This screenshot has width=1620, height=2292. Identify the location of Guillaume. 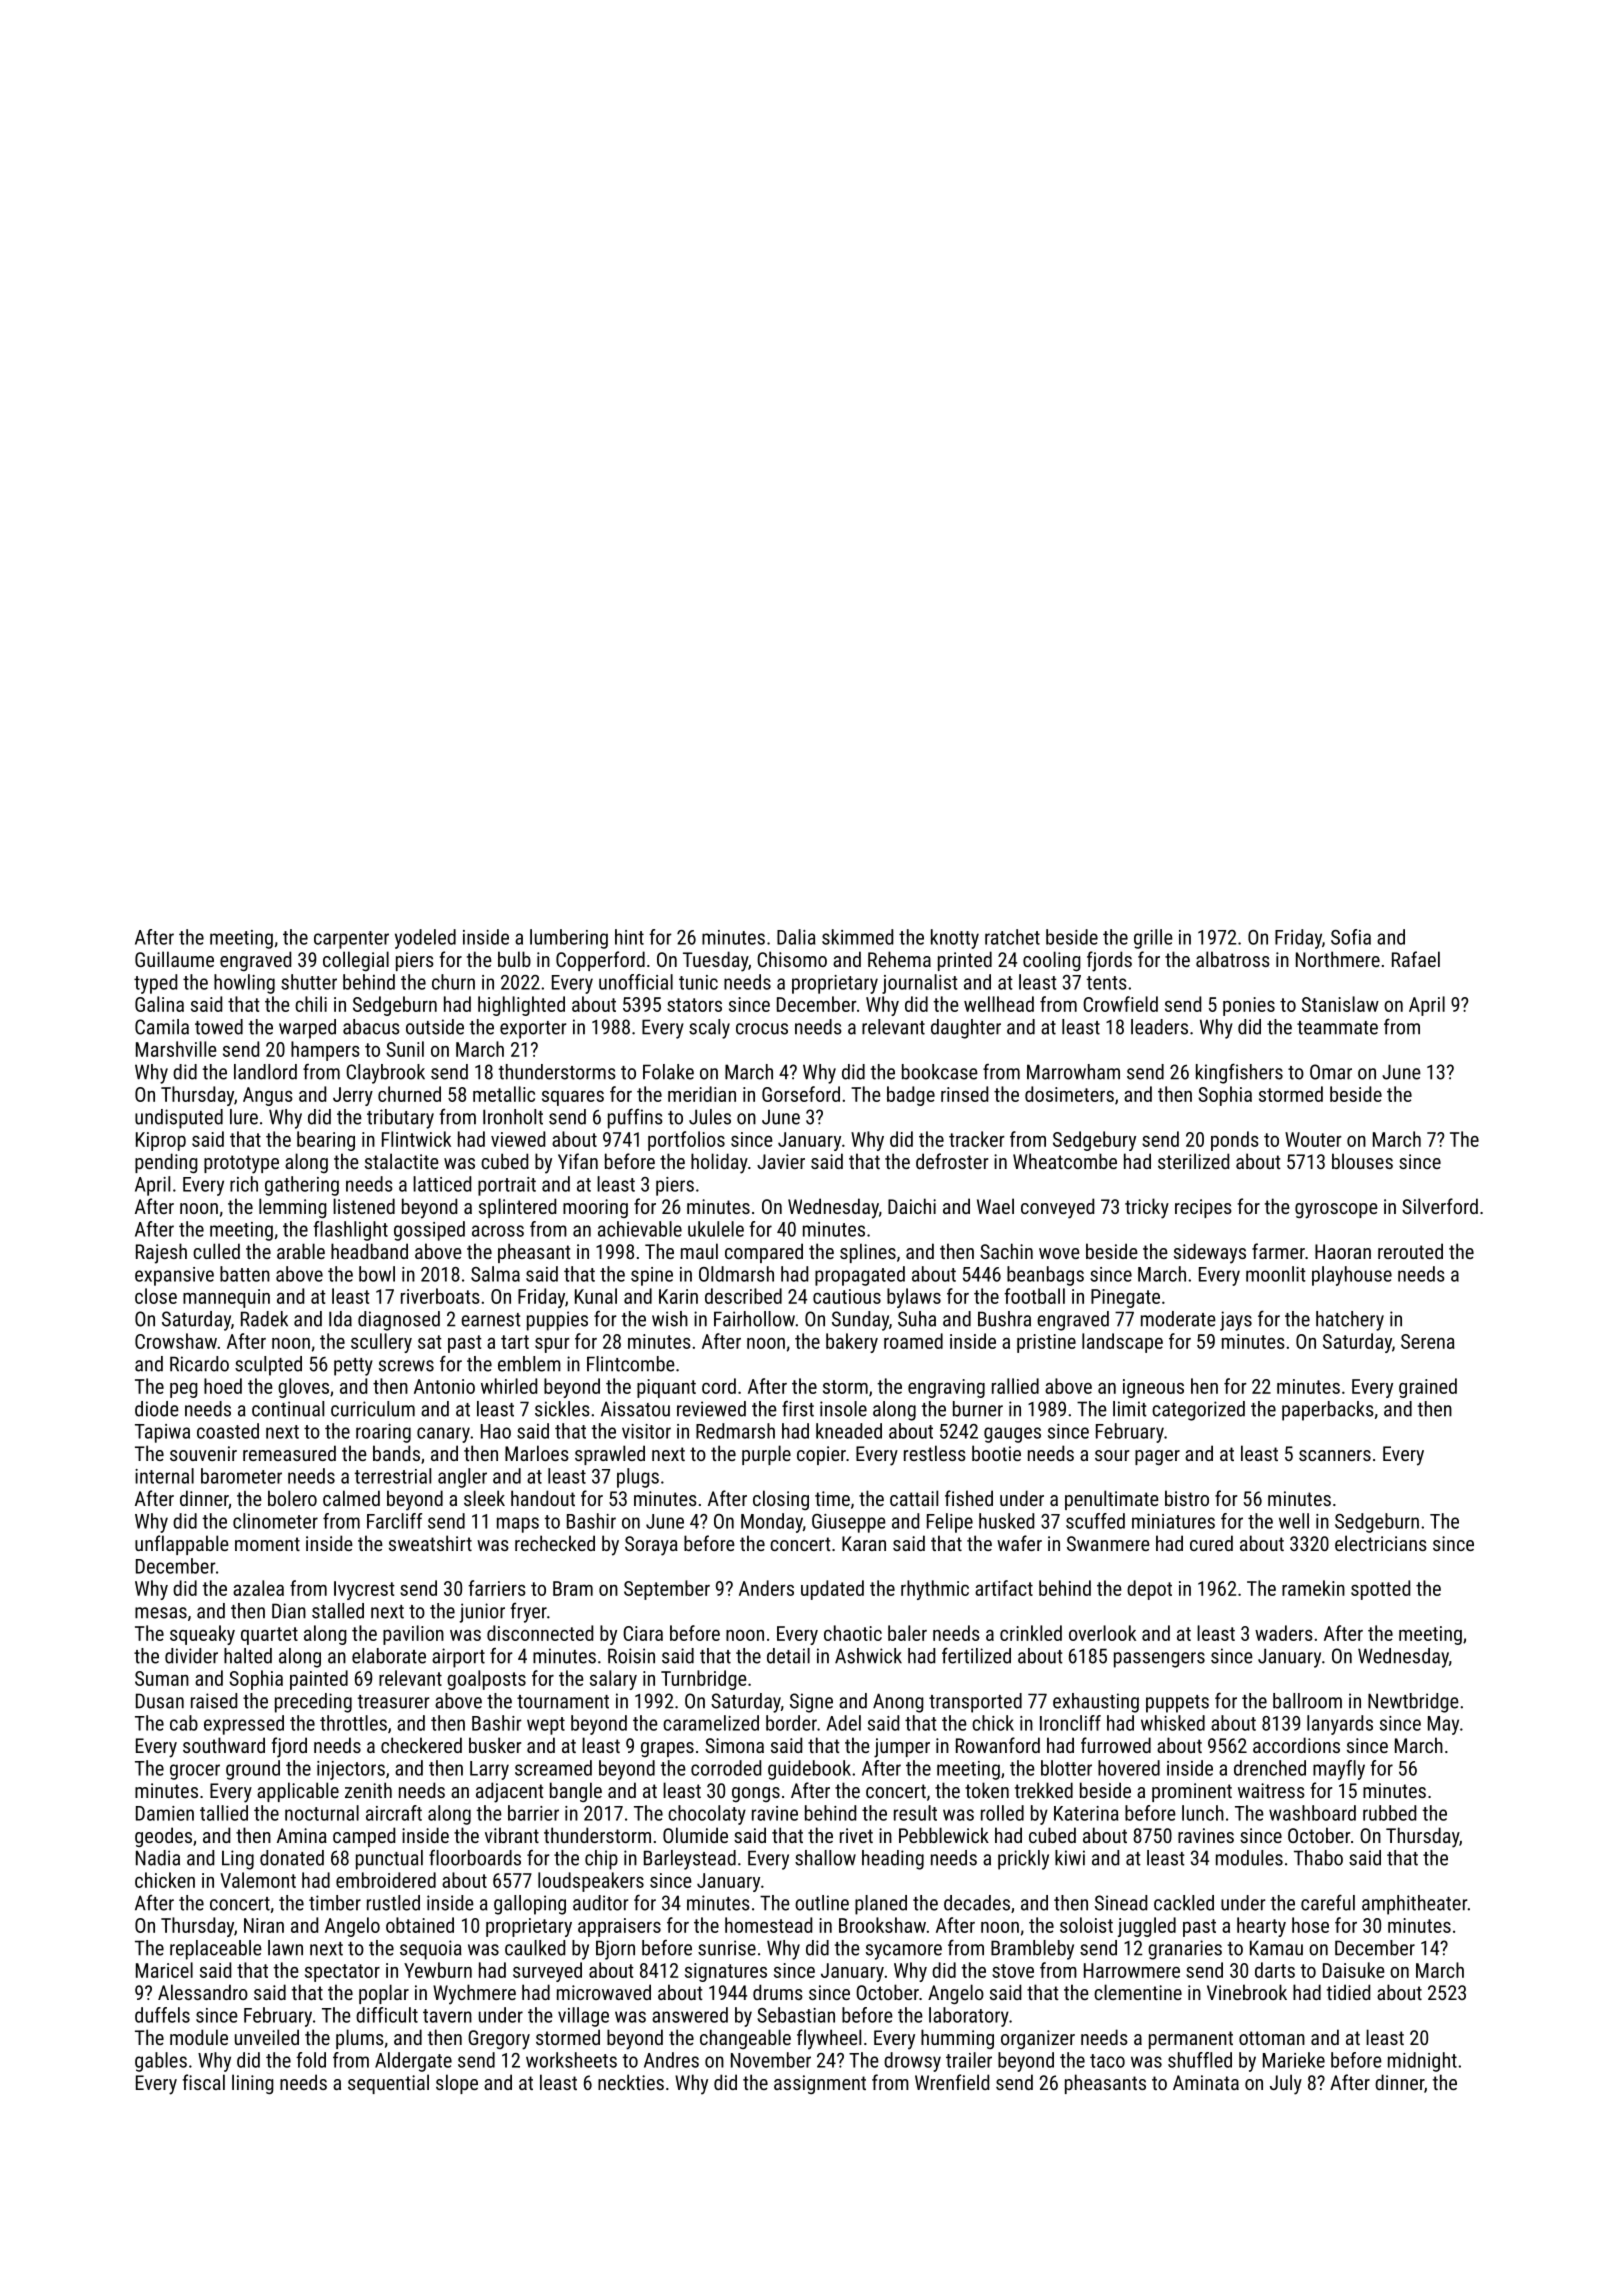
(174, 959).
